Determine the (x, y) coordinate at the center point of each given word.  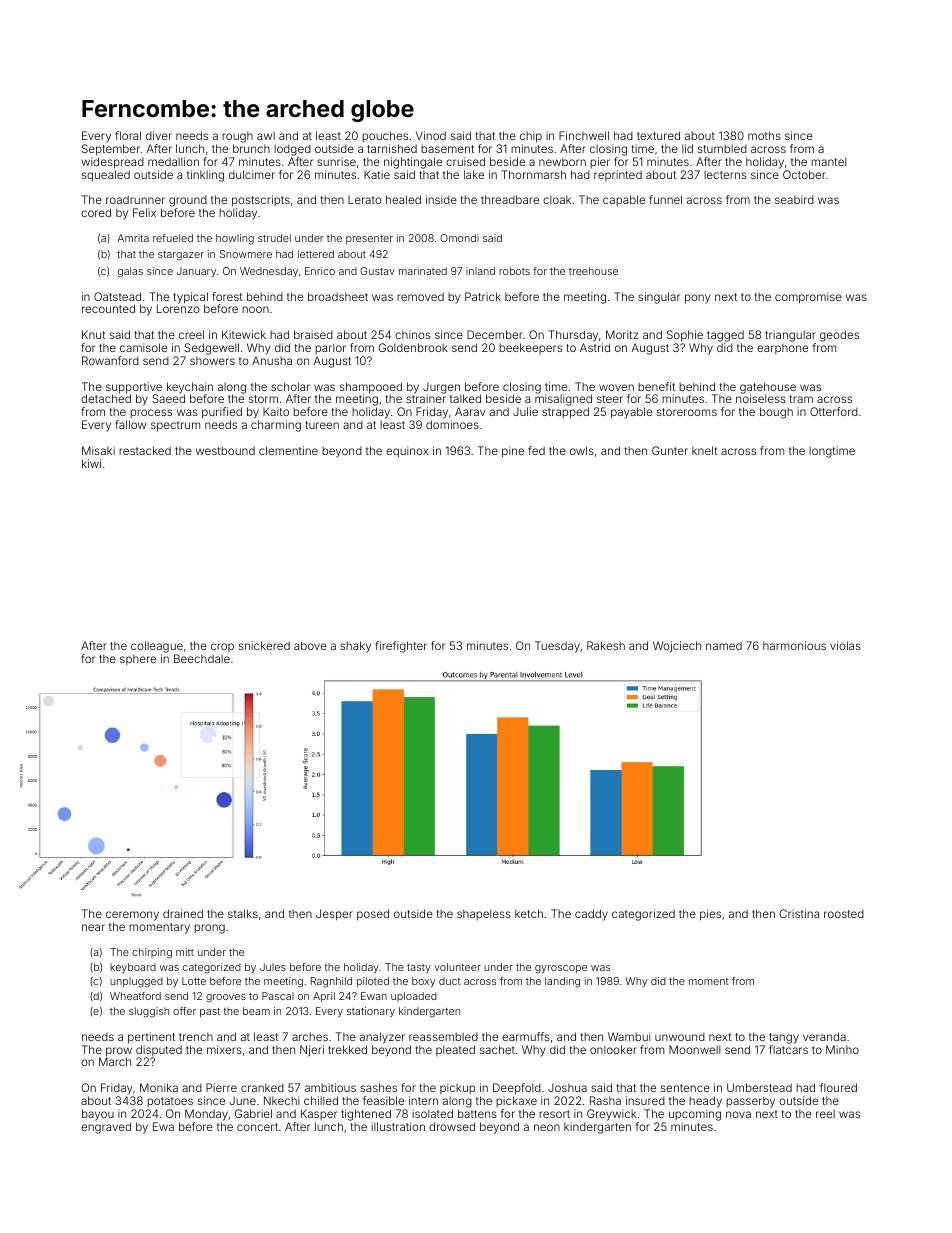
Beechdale (202, 658)
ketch (529, 913)
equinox (407, 452)
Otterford (834, 411)
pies (710, 915)
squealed (106, 176)
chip (531, 137)
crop (222, 647)
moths (764, 135)
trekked (347, 1049)
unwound (680, 1037)
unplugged (136, 982)
